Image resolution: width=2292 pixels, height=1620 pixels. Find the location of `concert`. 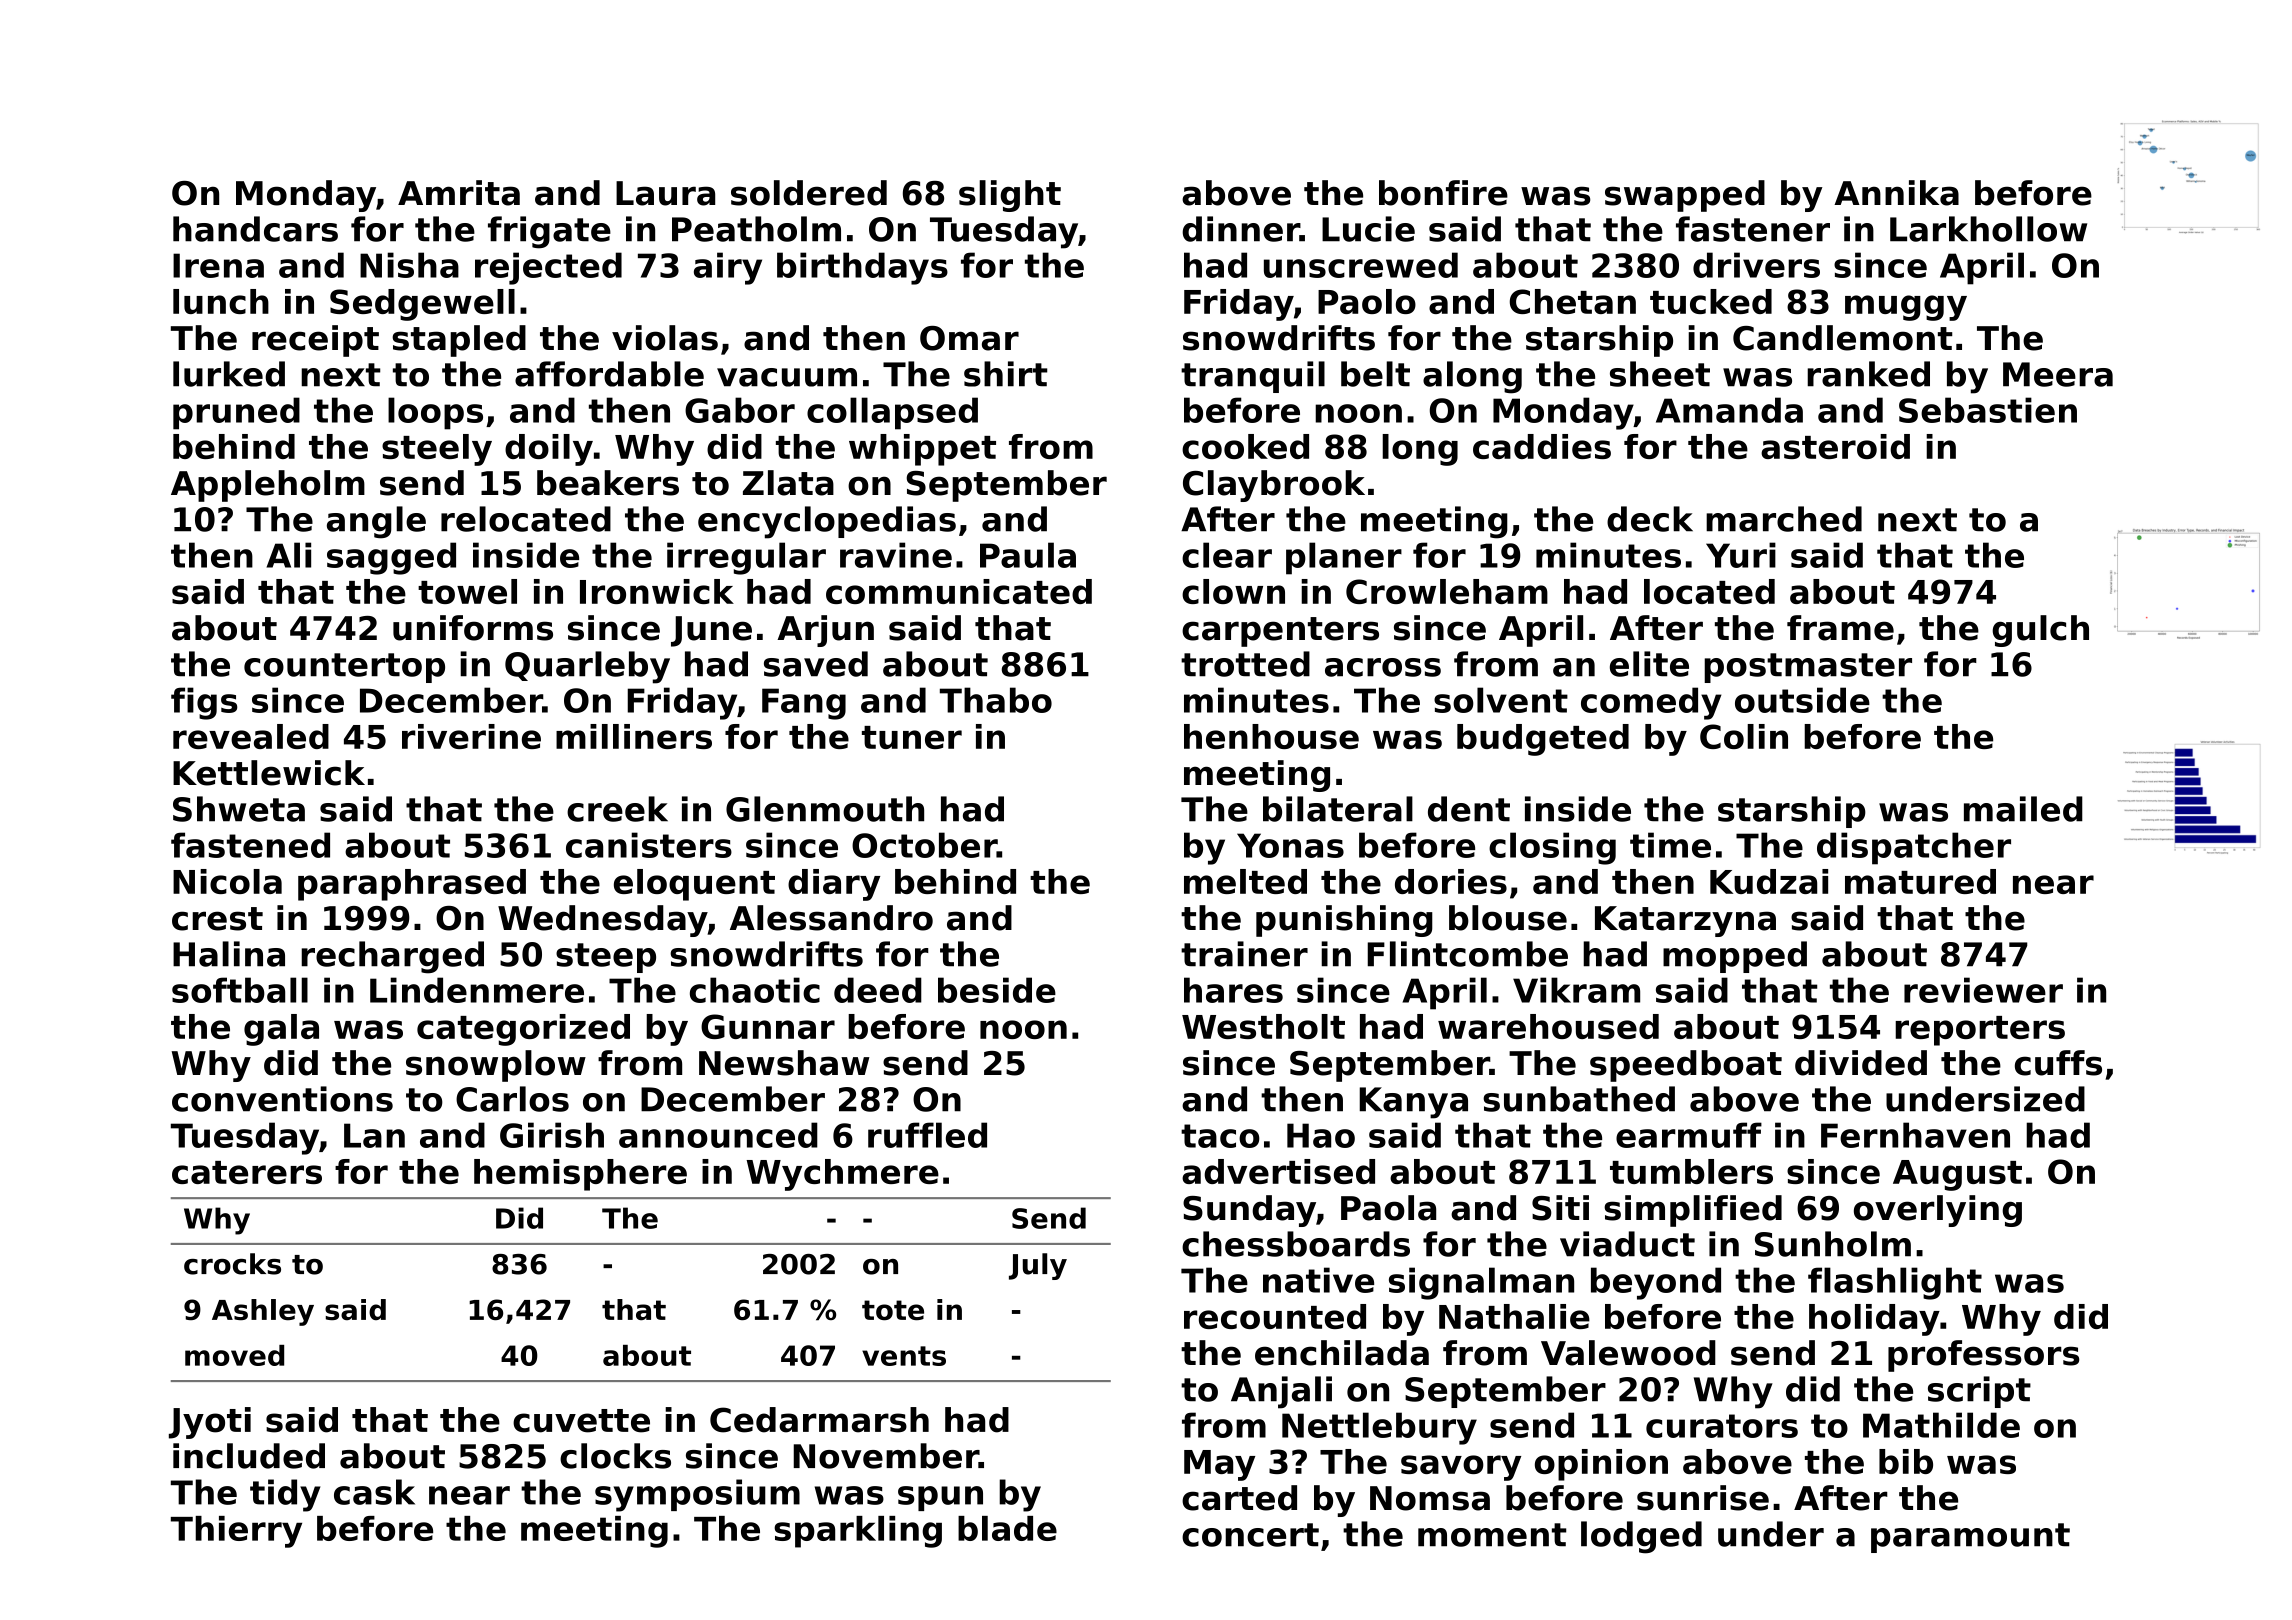

concert is located at coordinates (1250, 1535).
